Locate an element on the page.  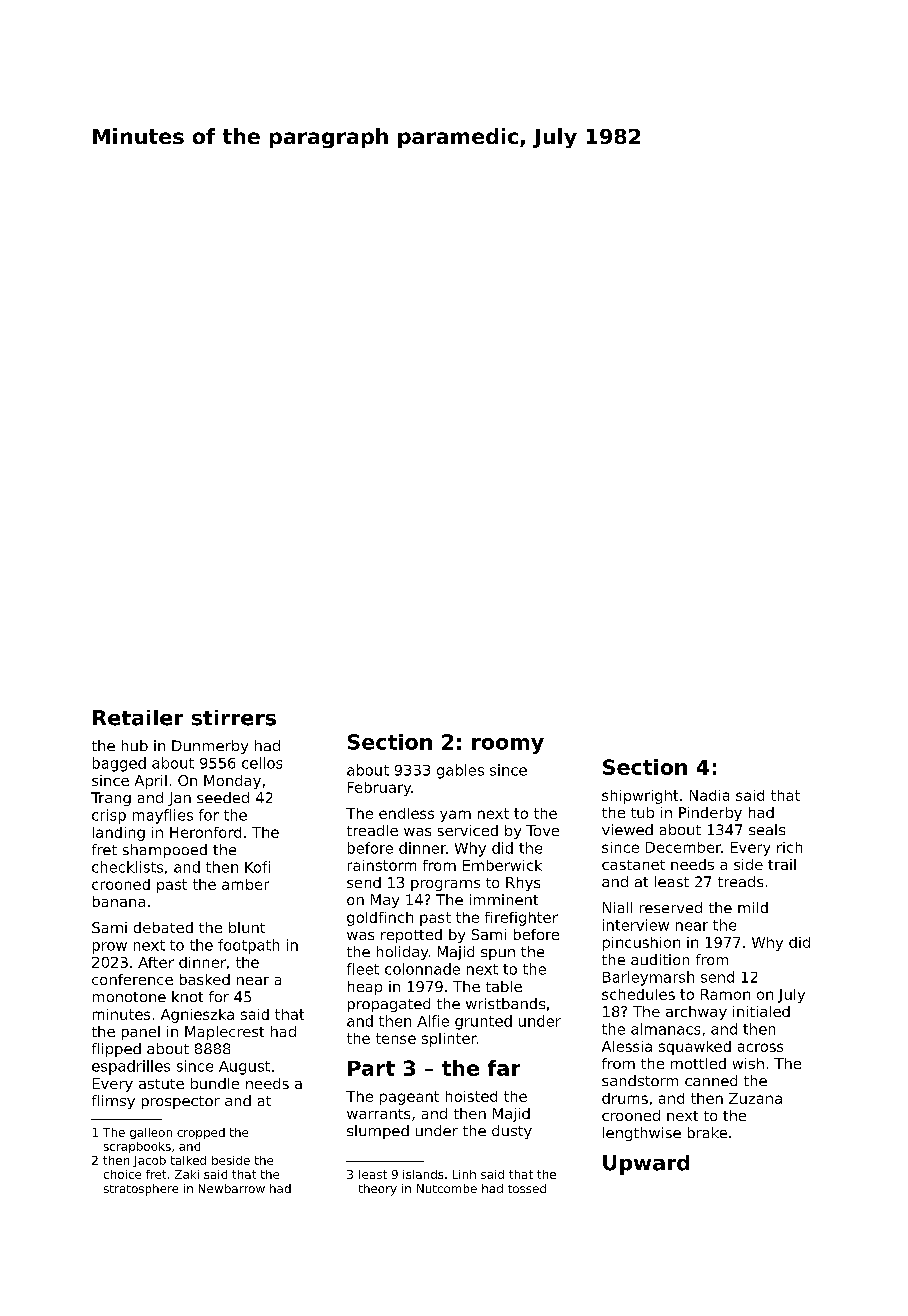
cropped is located at coordinates (201, 1133).
